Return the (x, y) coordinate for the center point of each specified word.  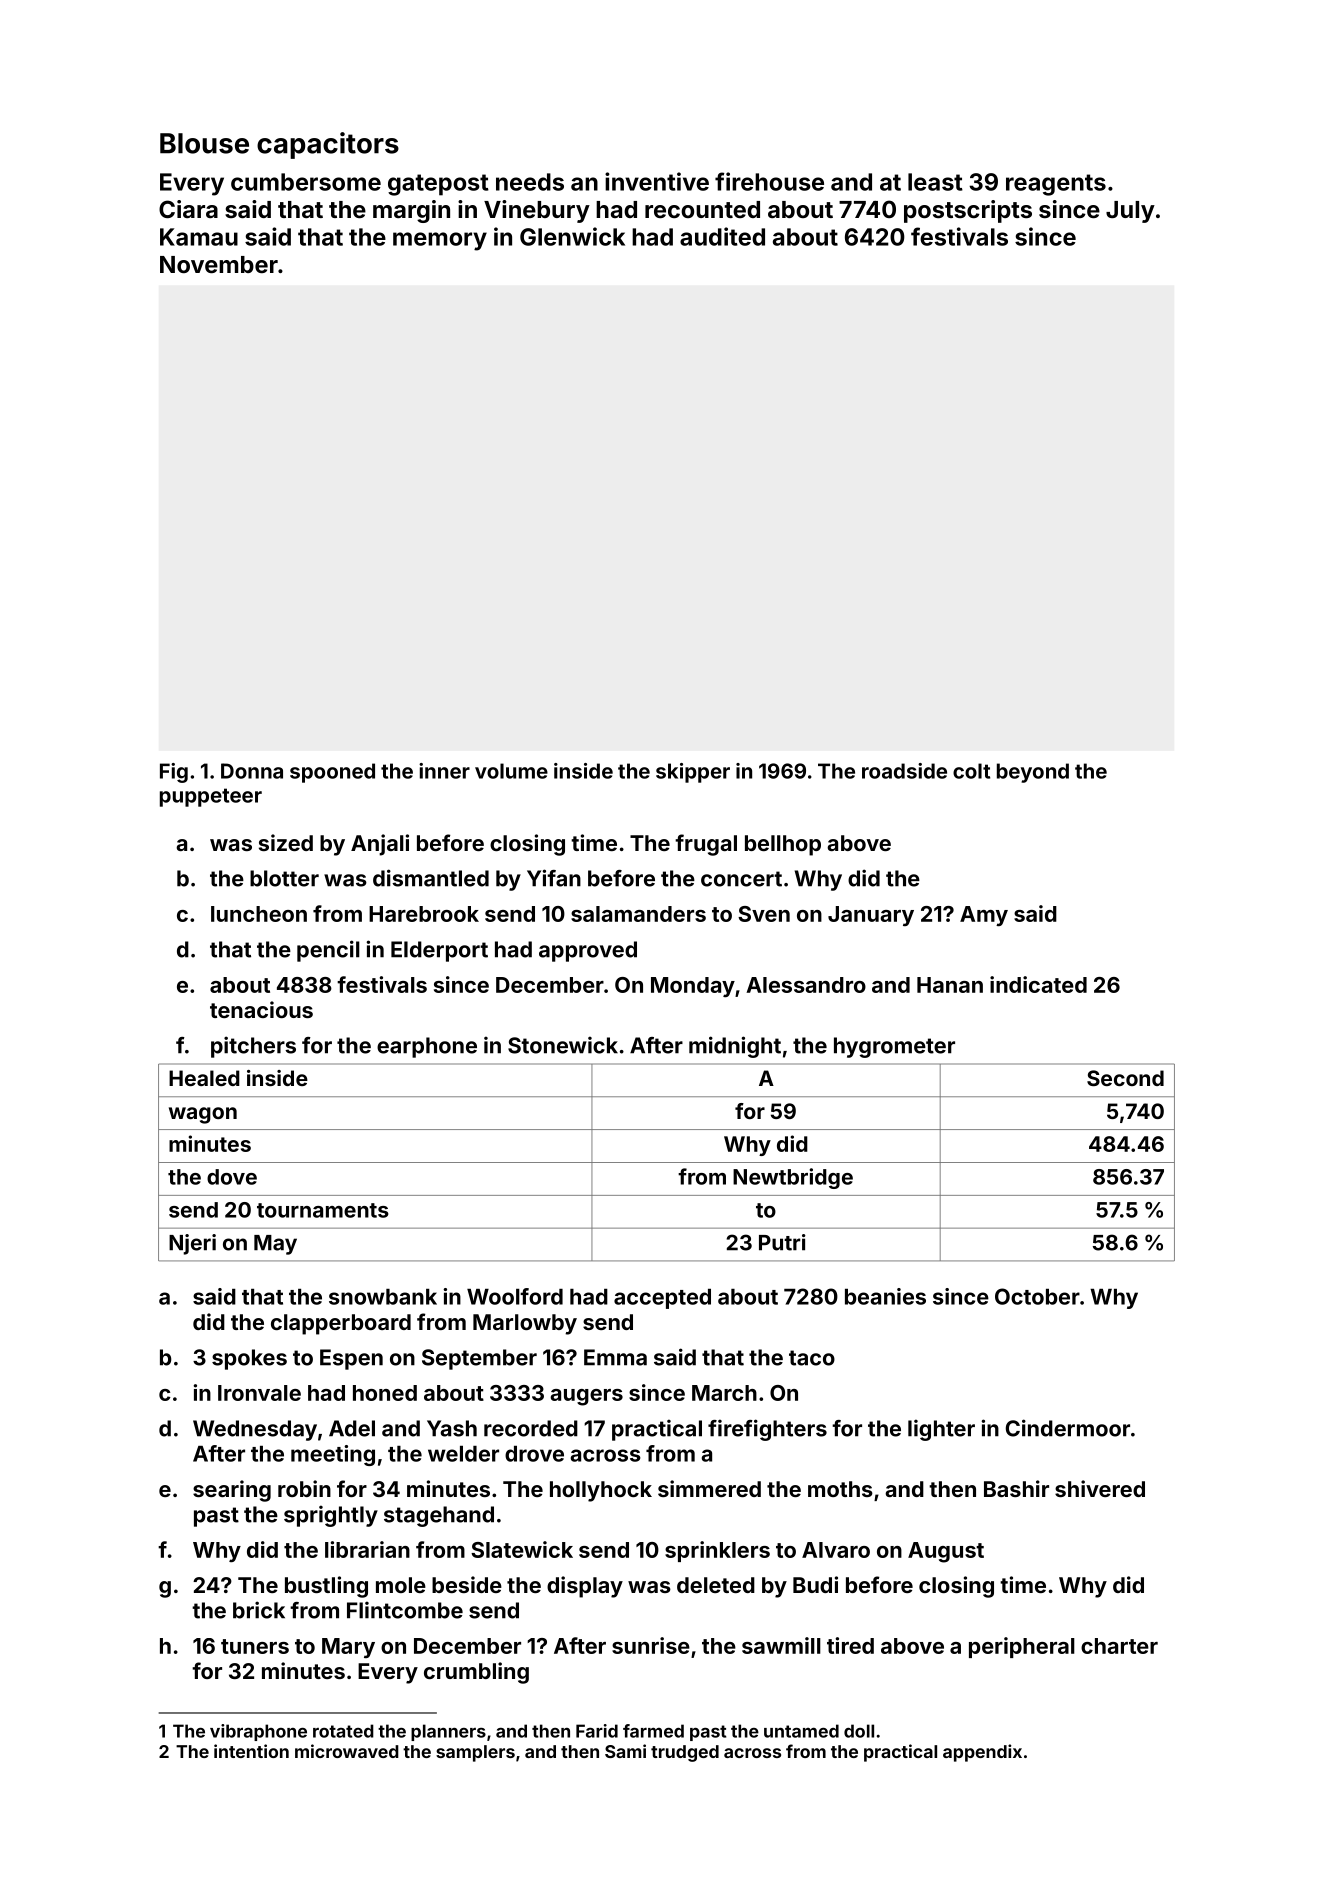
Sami (625, 1751)
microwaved (347, 1751)
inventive (657, 181)
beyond (1033, 773)
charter (1119, 1646)
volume (511, 771)
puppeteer (211, 797)
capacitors (328, 145)
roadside (904, 771)
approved (588, 951)
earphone (427, 1047)
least (935, 182)
